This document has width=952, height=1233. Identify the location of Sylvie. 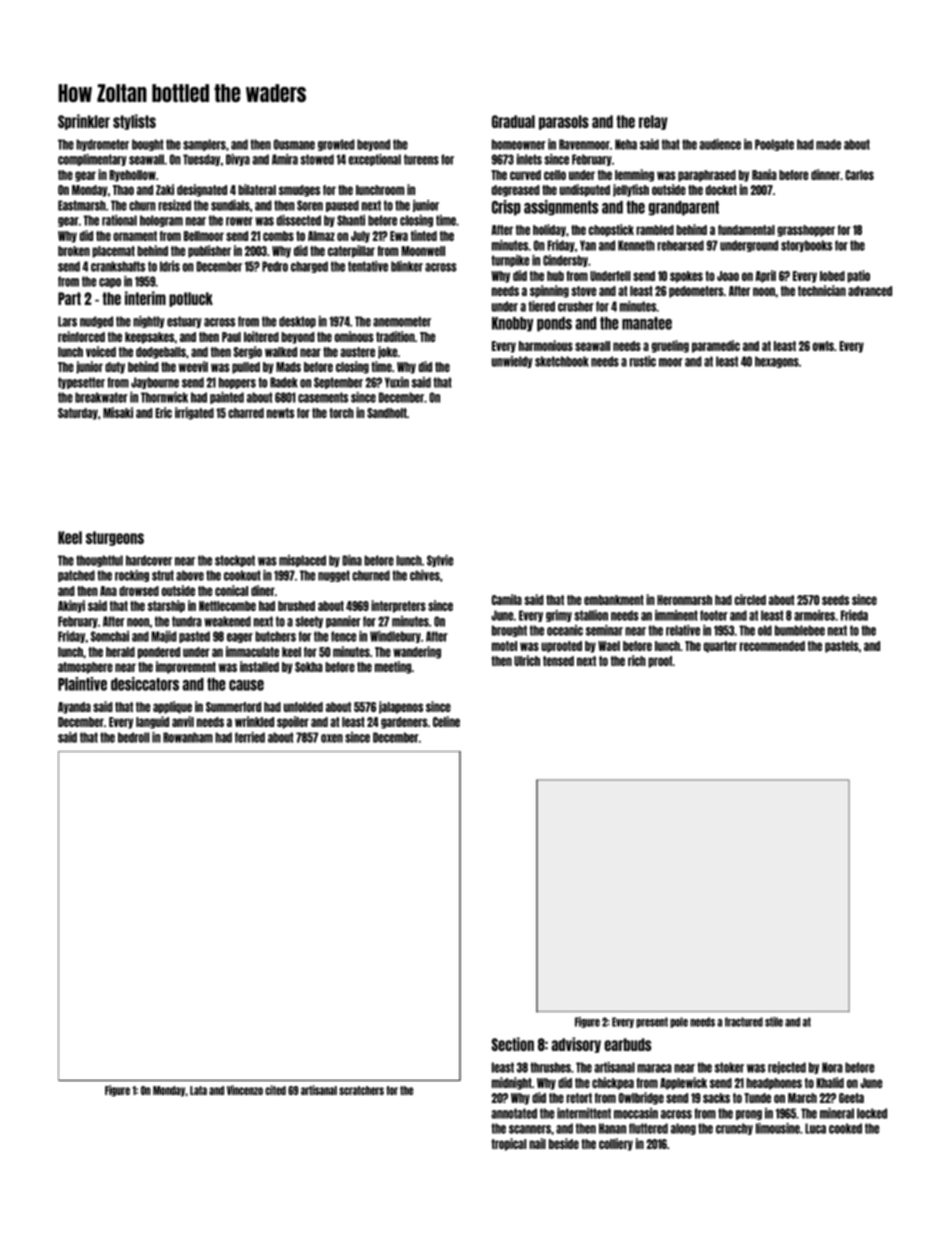
(440, 561).
